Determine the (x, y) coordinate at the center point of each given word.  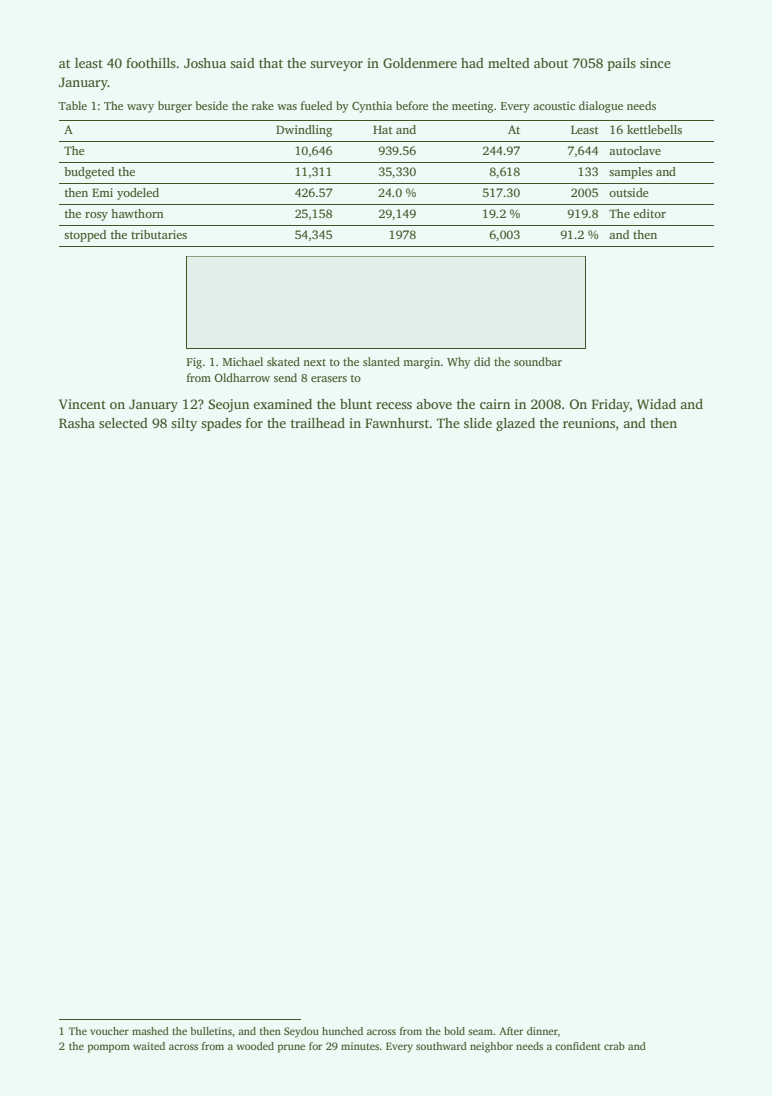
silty (184, 424)
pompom (109, 1048)
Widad (656, 404)
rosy (96, 216)
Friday (611, 405)
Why (459, 363)
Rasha (77, 423)
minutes (360, 1046)
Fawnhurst (397, 423)
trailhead (318, 423)
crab (614, 1046)
